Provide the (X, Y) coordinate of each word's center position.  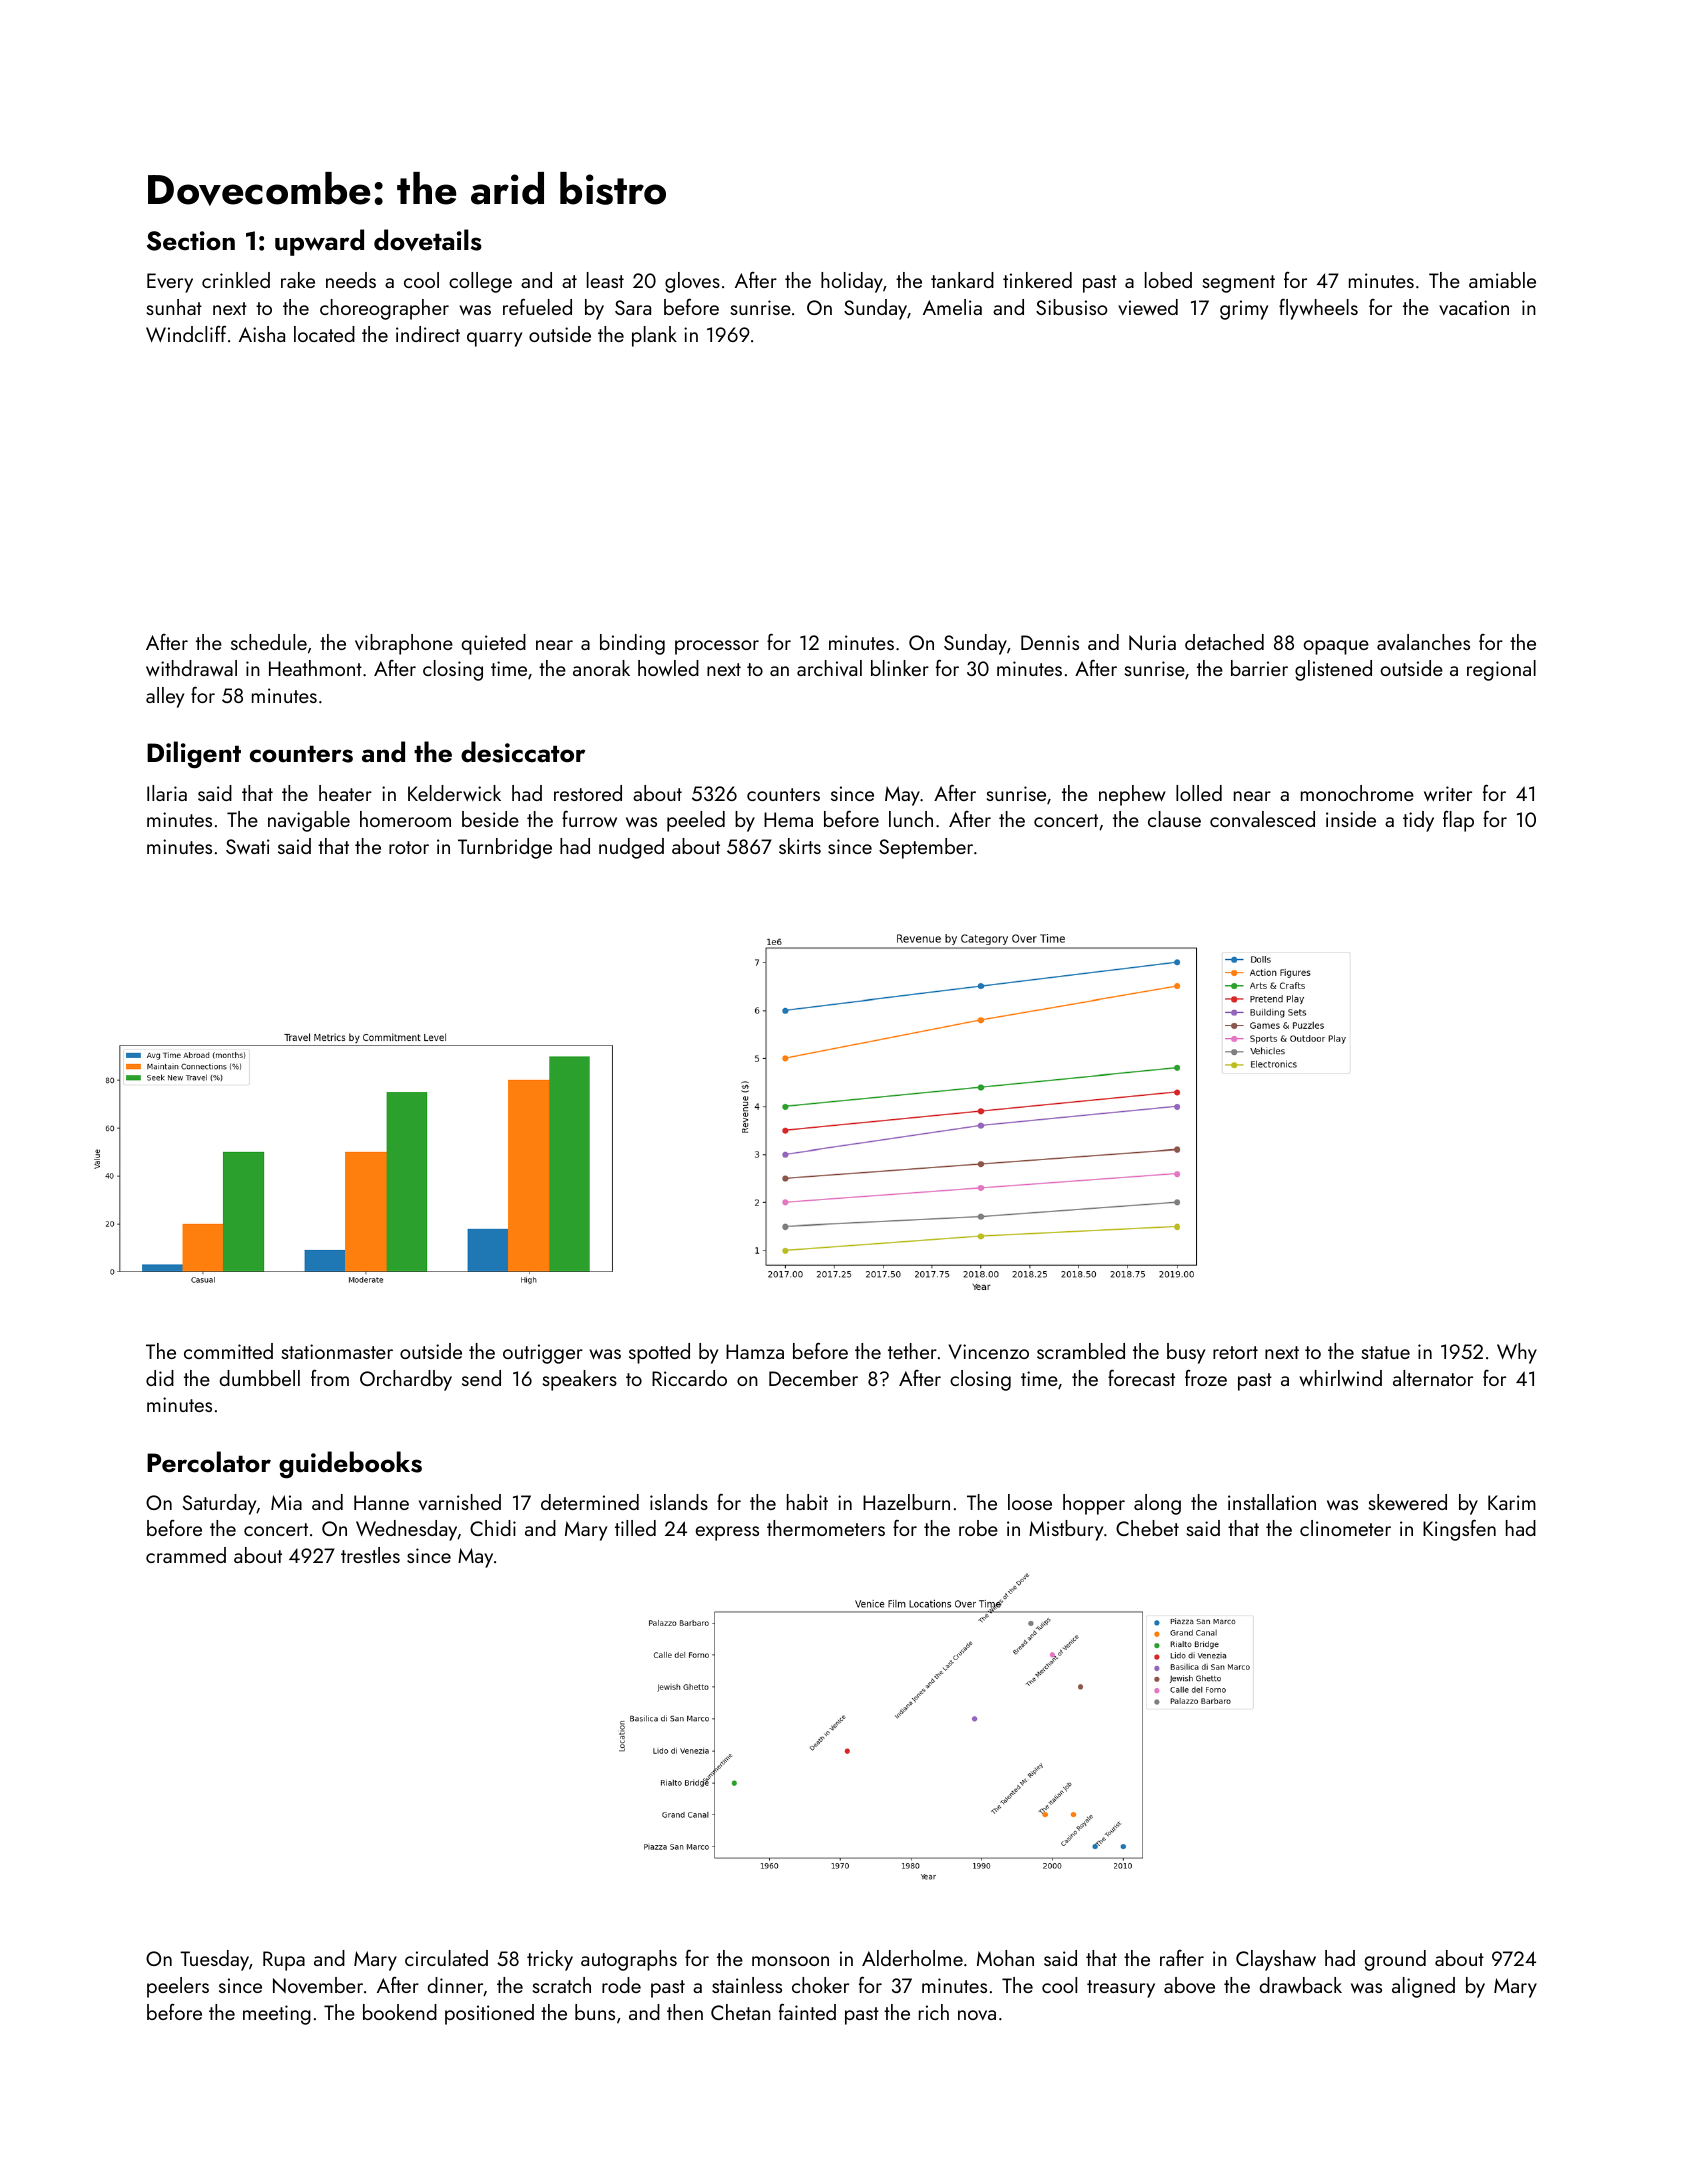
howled (668, 668)
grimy (1244, 310)
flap (1458, 821)
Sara (633, 307)
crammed (186, 1555)
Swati (248, 846)
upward (319, 242)
